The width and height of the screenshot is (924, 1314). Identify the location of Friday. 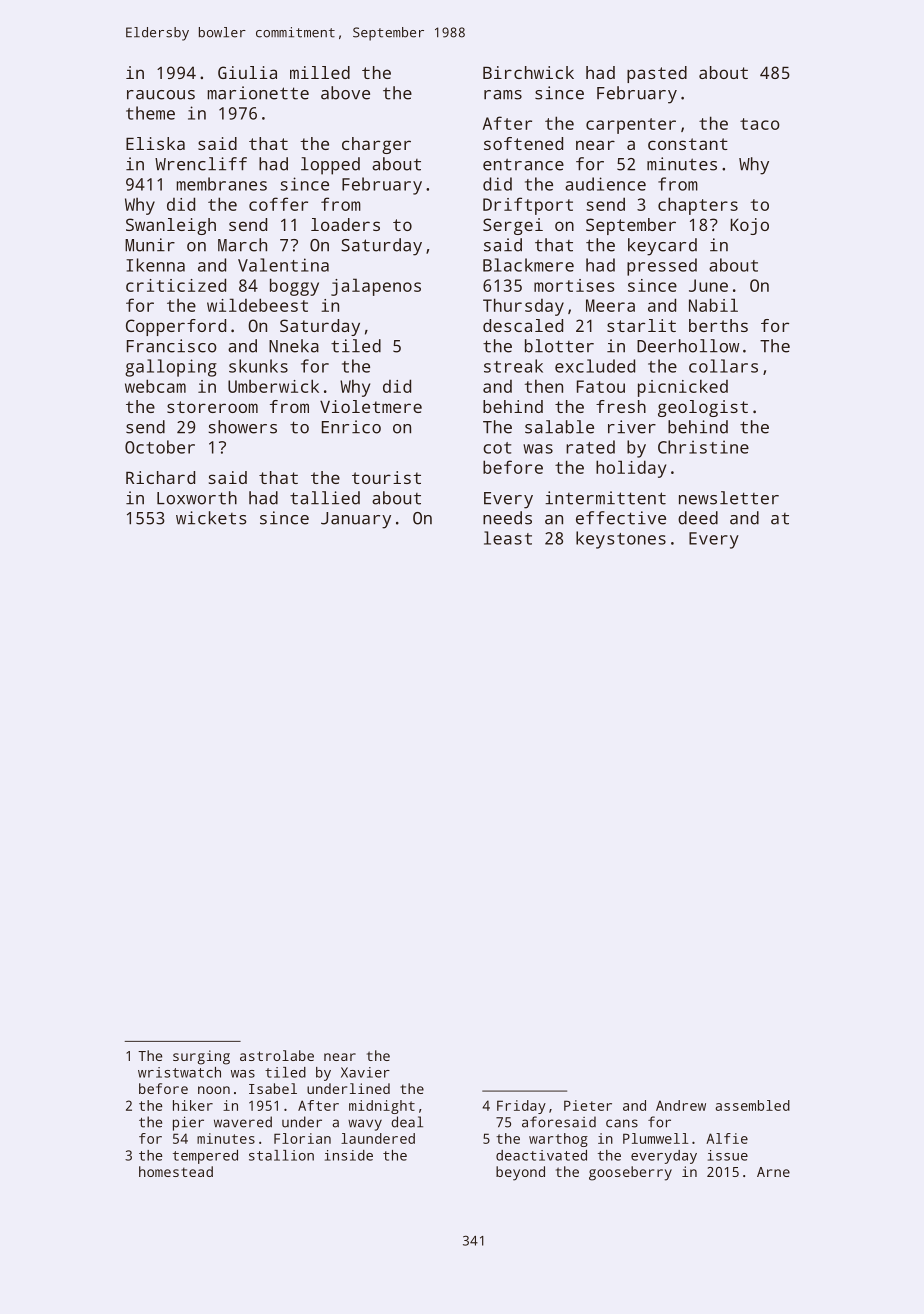
(521, 1107).
